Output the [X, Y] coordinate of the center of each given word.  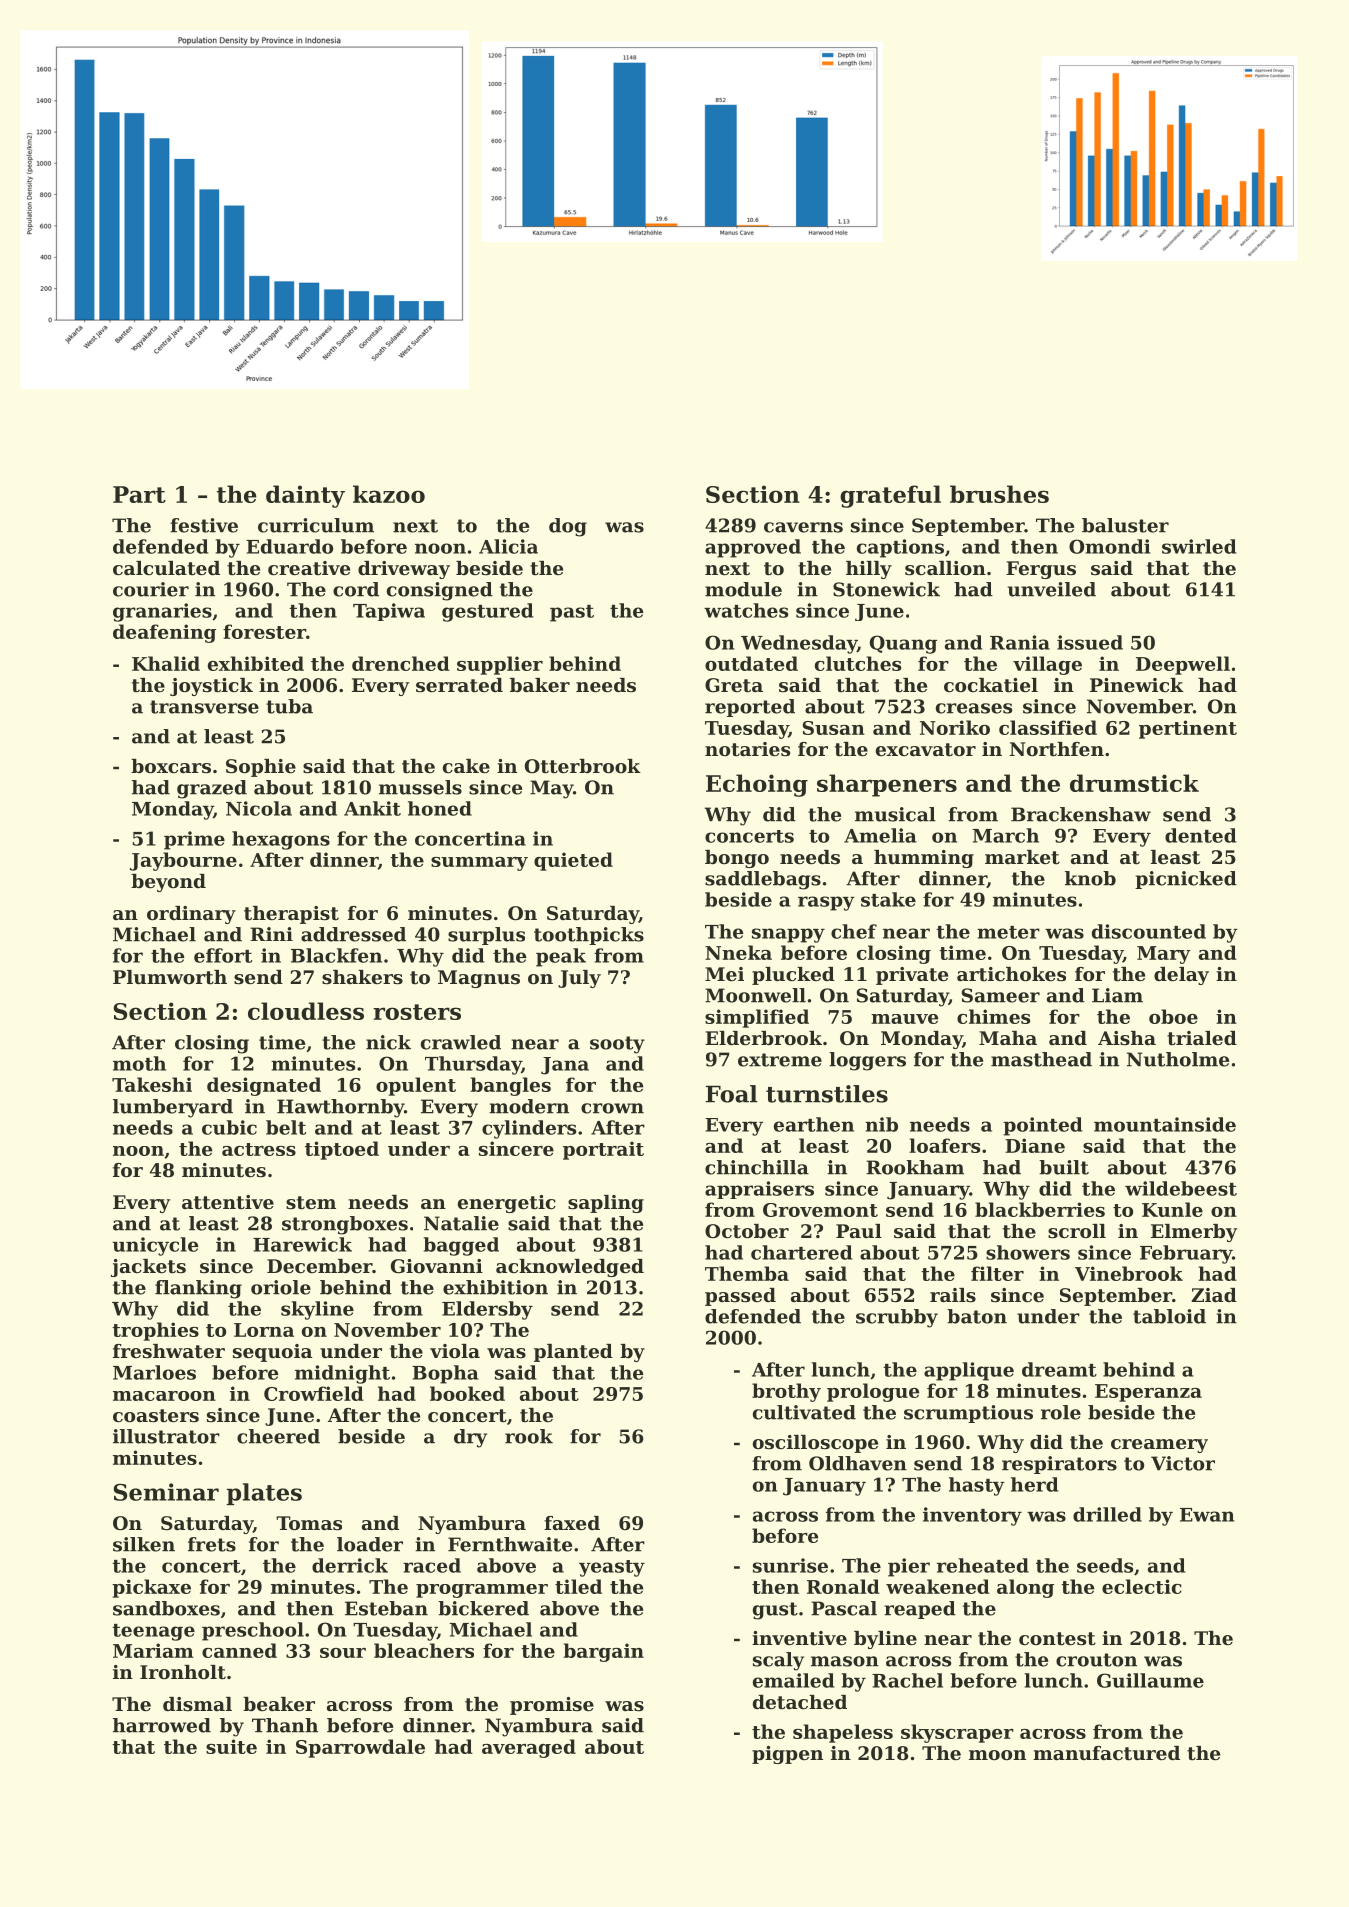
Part [139, 494]
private [912, 976]
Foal [732, 1094]
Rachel [907, 1680]
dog [568, 527]
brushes [999, 494]
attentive [228, 1202]
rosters [417, 1012]
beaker [279, 1704]
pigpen [787, 1755]
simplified [757, 1018]
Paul [859, 1231]
